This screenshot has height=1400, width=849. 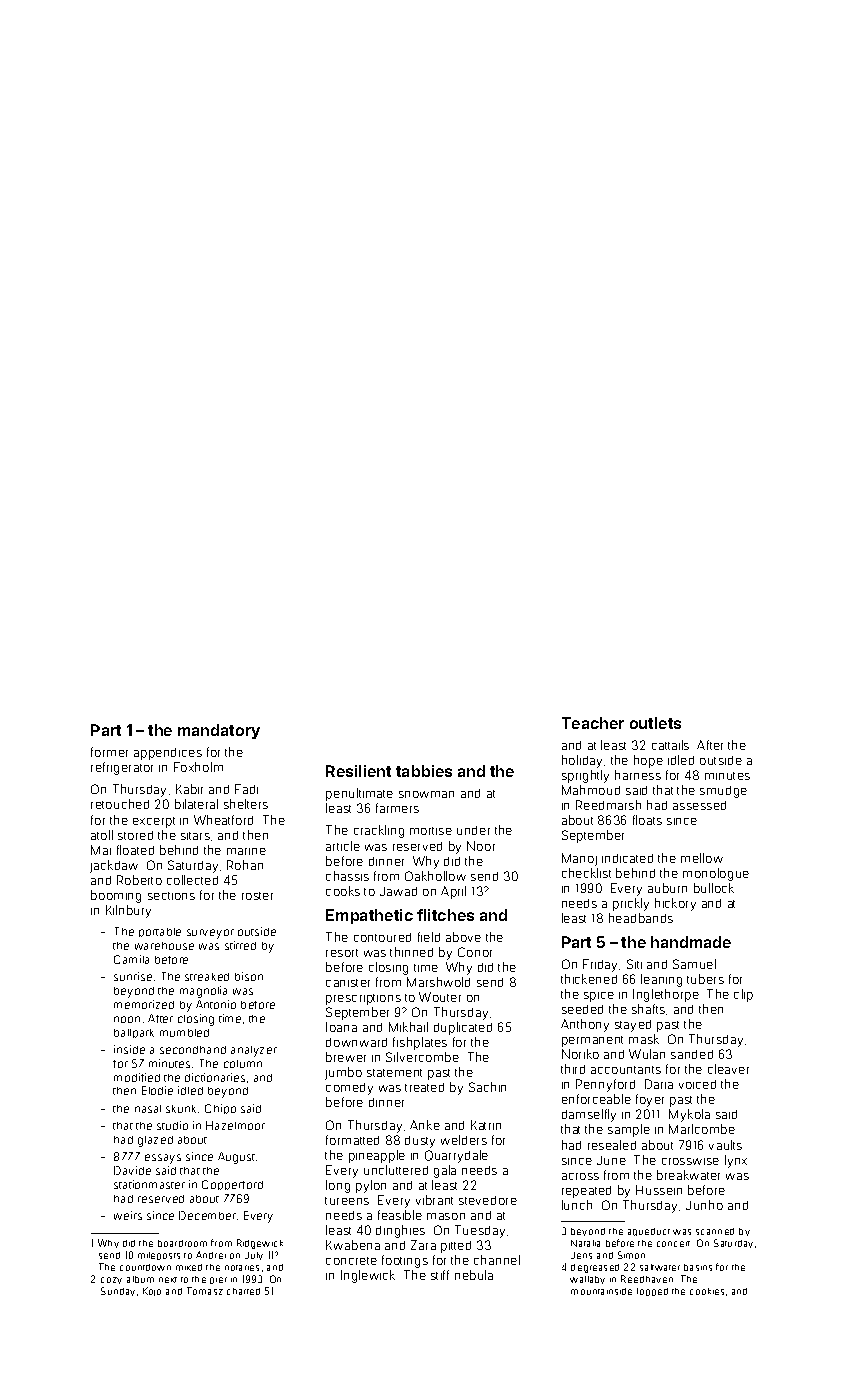 I want to click on Katrin, so click(x=486, y=1125).
